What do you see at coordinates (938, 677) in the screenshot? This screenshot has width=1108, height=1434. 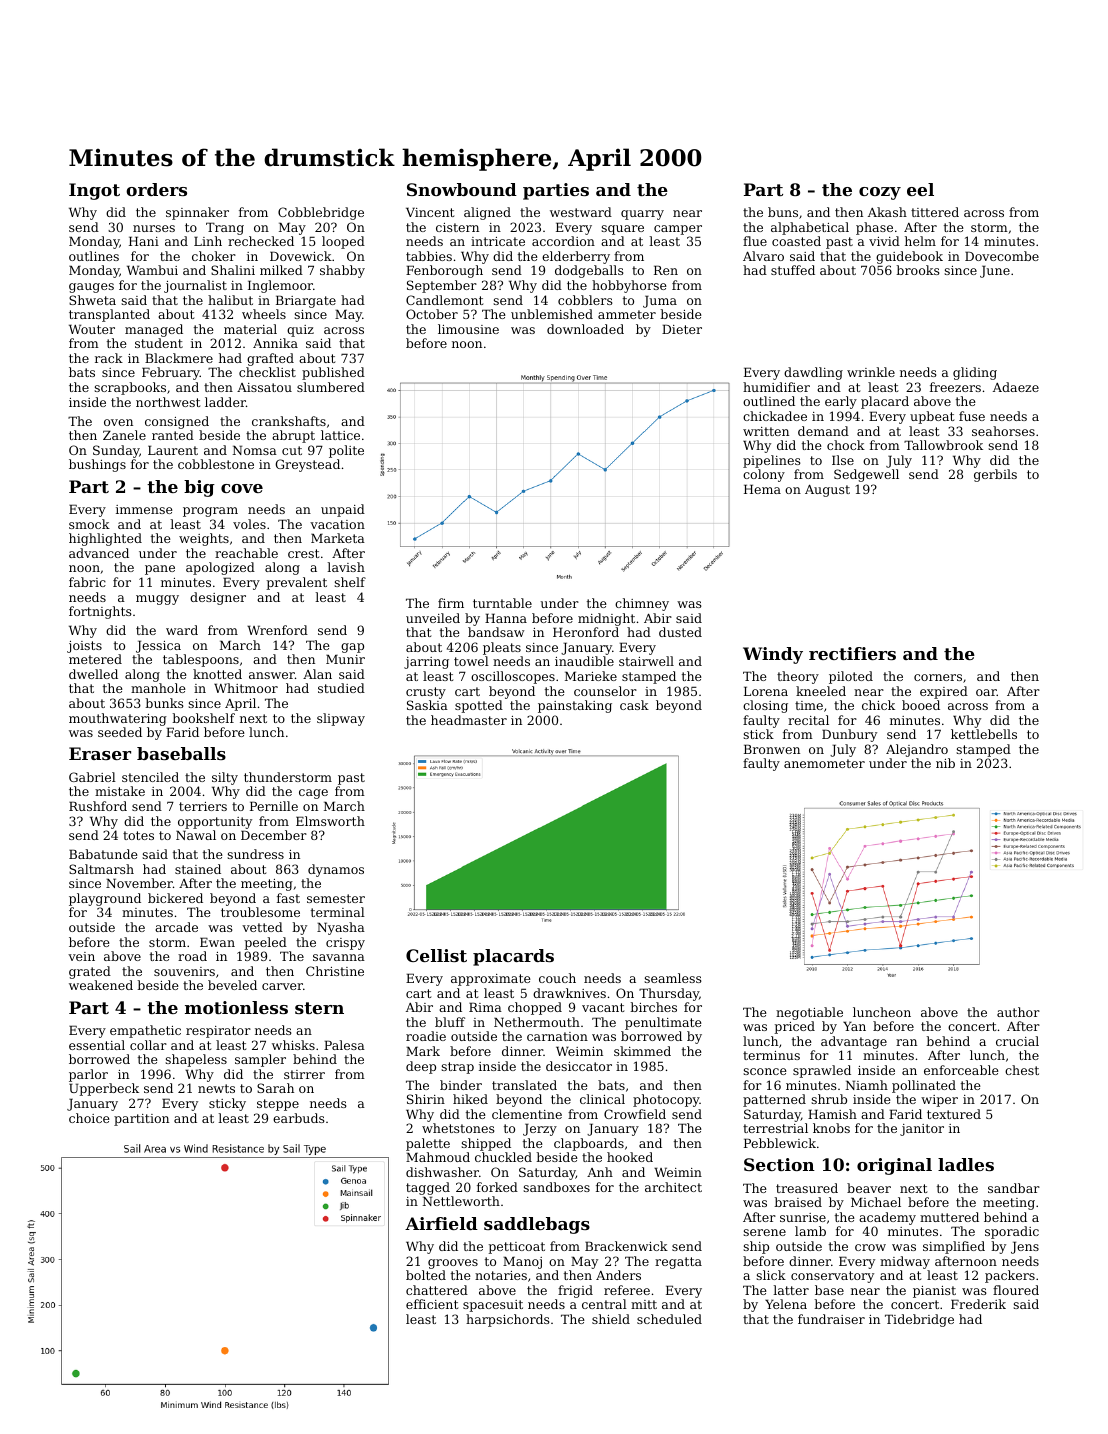 I see `corners` at bounding box center [938, 677].
